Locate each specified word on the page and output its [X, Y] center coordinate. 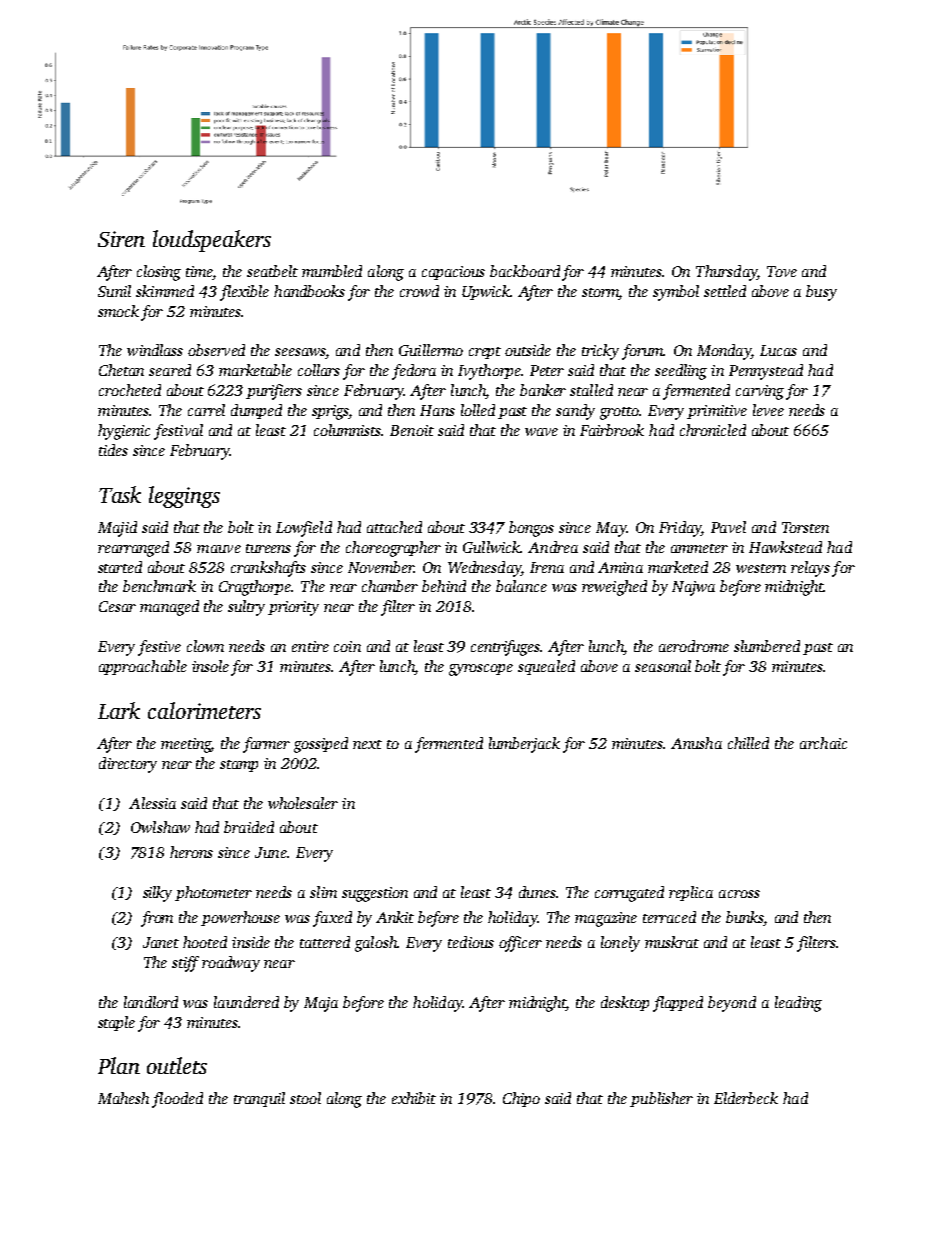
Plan [119, 1065]
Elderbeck [746, 1098]
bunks [745, 918]
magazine [606, 919]
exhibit [414, 1098]
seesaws [300, 352]
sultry [246, 608]
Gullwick [491, 547]
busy [821, 293]
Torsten [805, 527]
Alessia [152, 803]
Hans [437, 410]
